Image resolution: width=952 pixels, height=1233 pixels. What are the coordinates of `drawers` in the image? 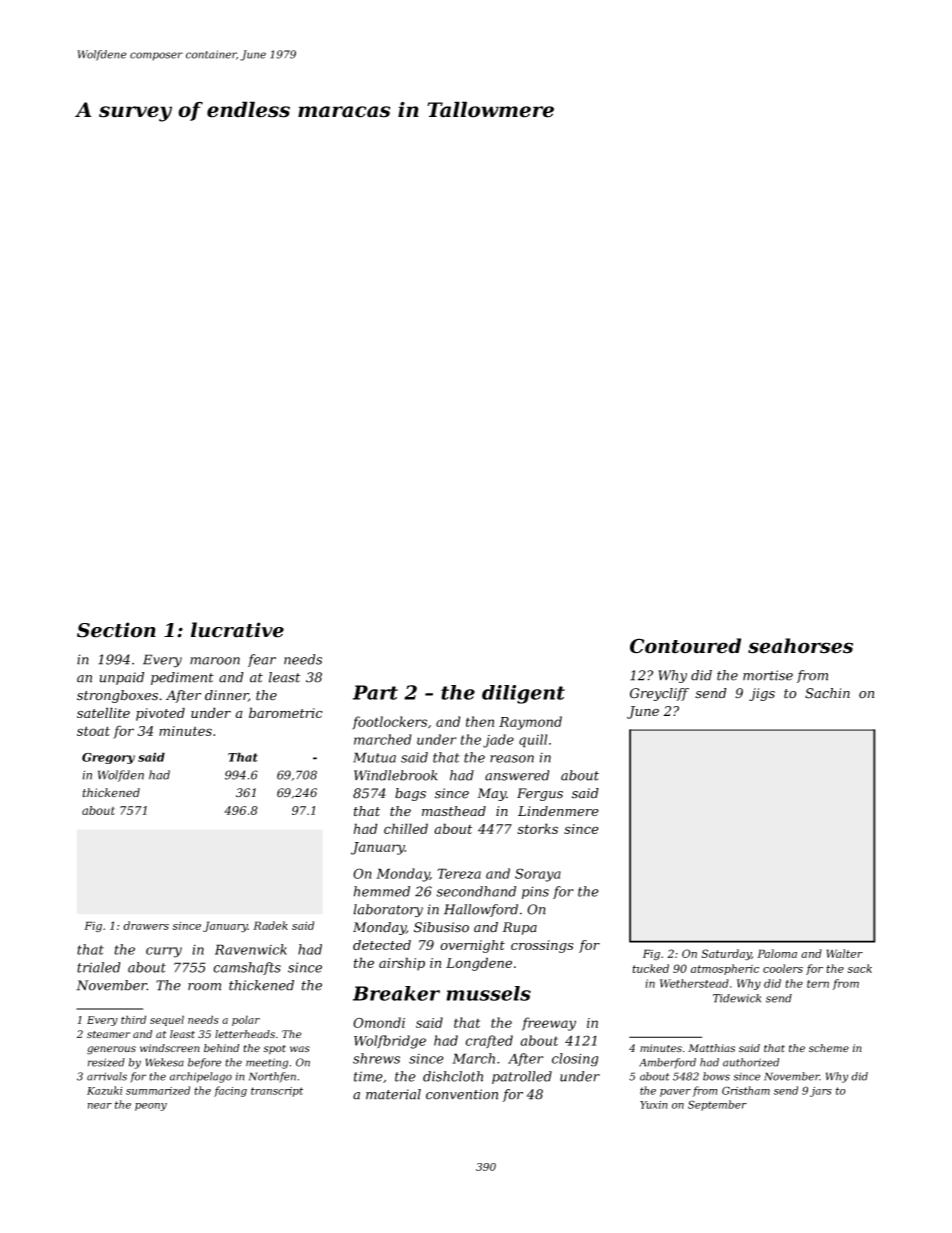 It's located at (146, 925).
